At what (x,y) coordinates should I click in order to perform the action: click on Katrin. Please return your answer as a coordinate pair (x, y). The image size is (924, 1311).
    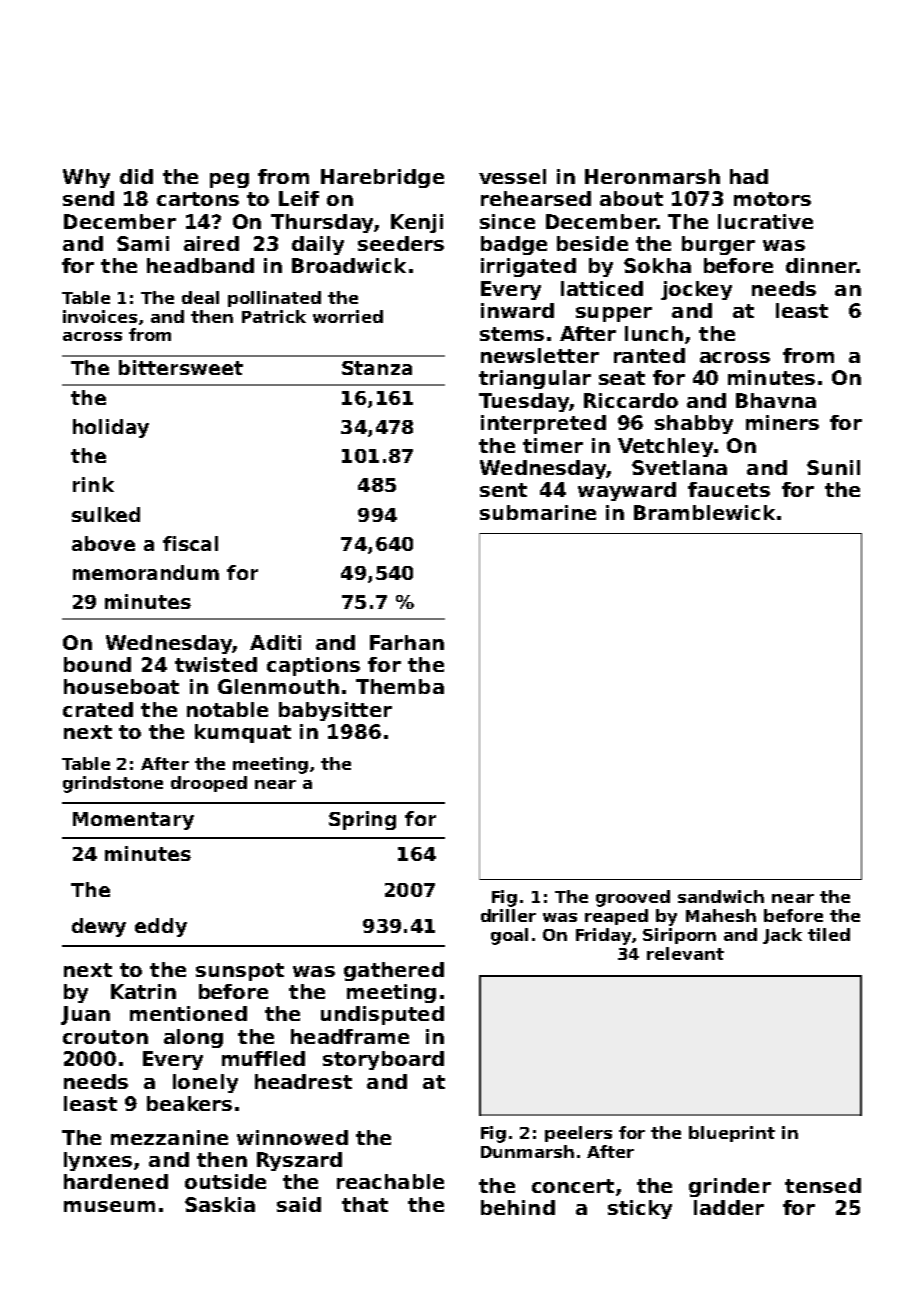
    Looking at the image, I should click on (143, 991).
